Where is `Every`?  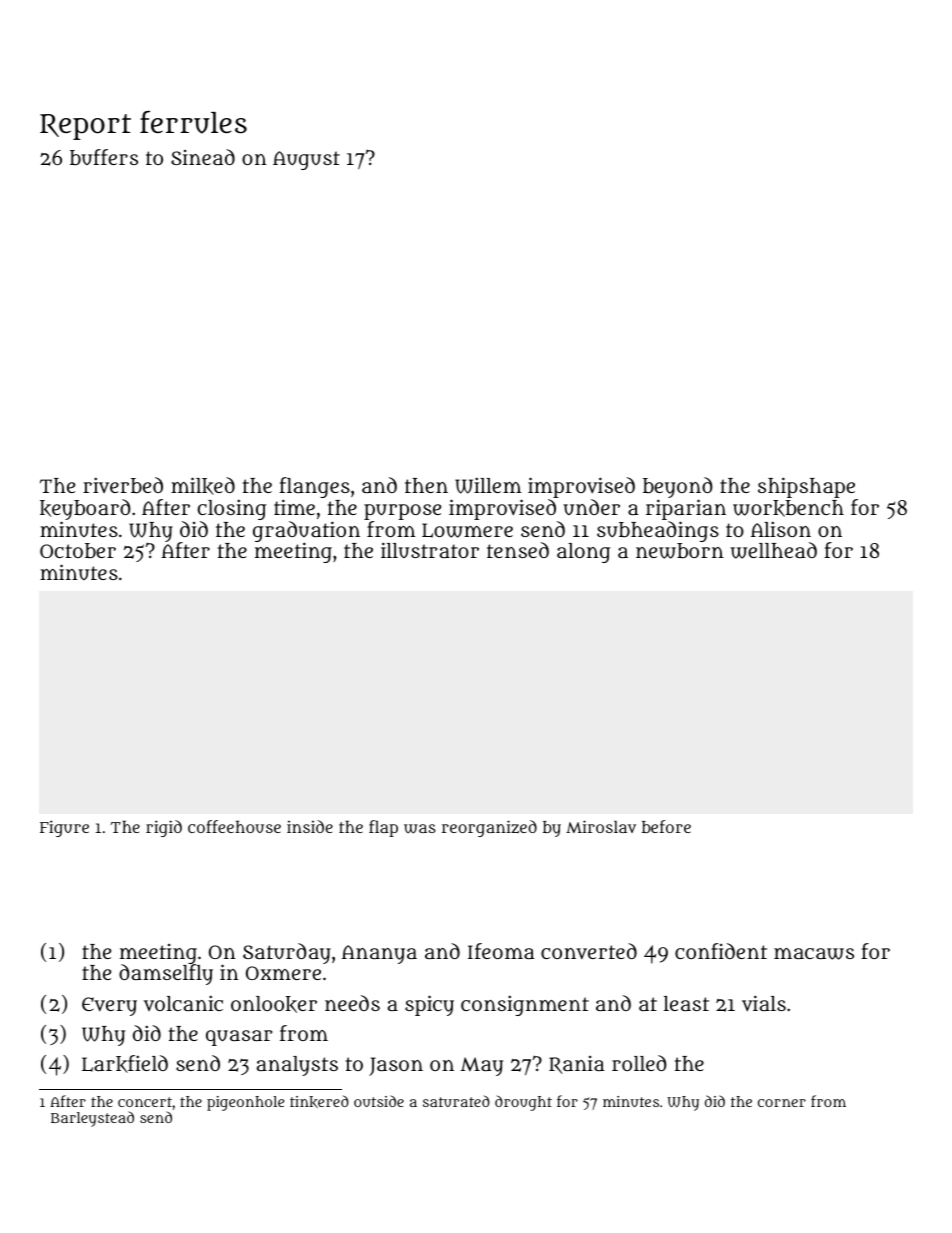 Every is located at coordinates (109, 1006).
